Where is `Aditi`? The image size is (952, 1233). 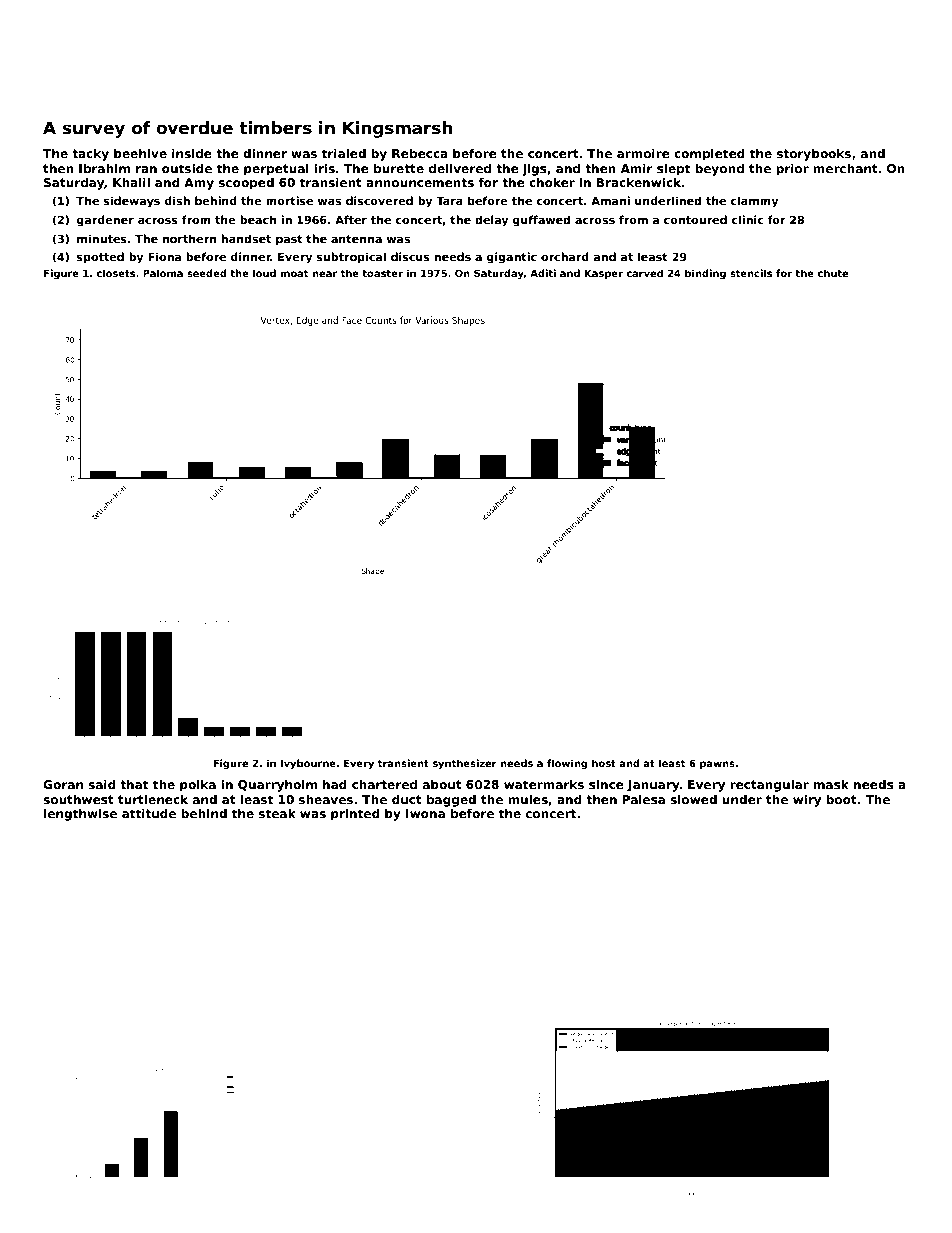
Aditi is located at coordinates (543, 273).
